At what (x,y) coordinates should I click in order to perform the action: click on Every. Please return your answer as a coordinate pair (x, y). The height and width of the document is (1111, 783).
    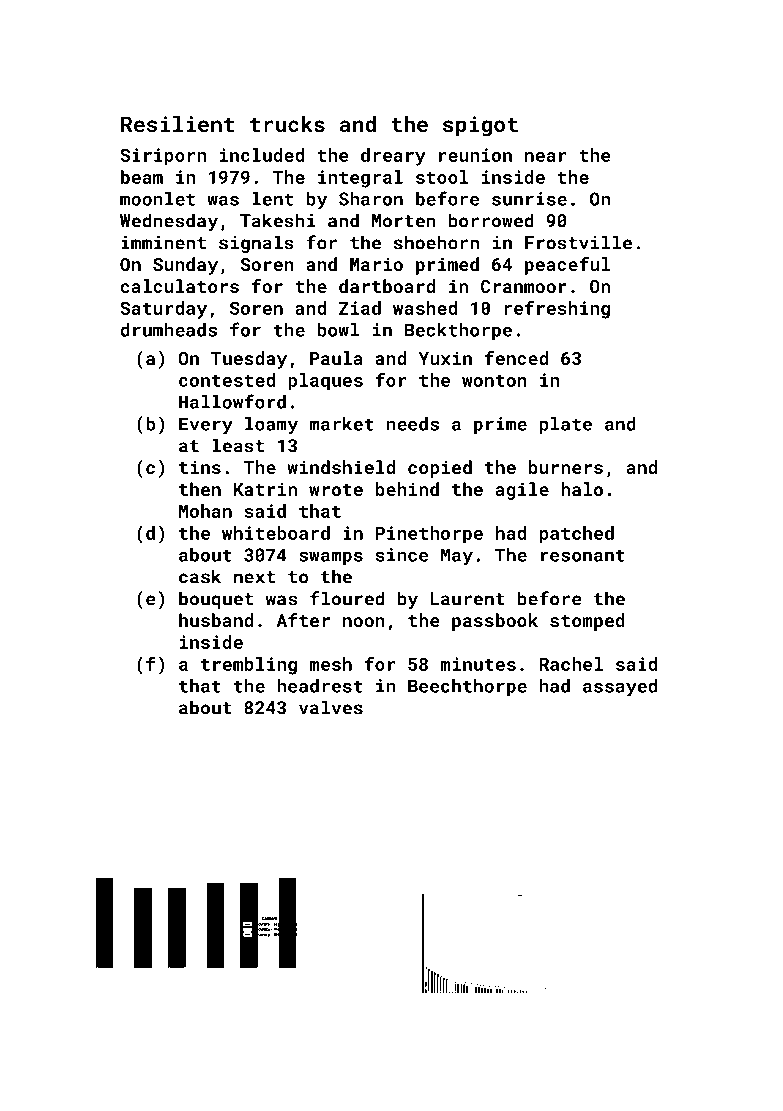
    Looking at the image, I should click on (206, 426).
